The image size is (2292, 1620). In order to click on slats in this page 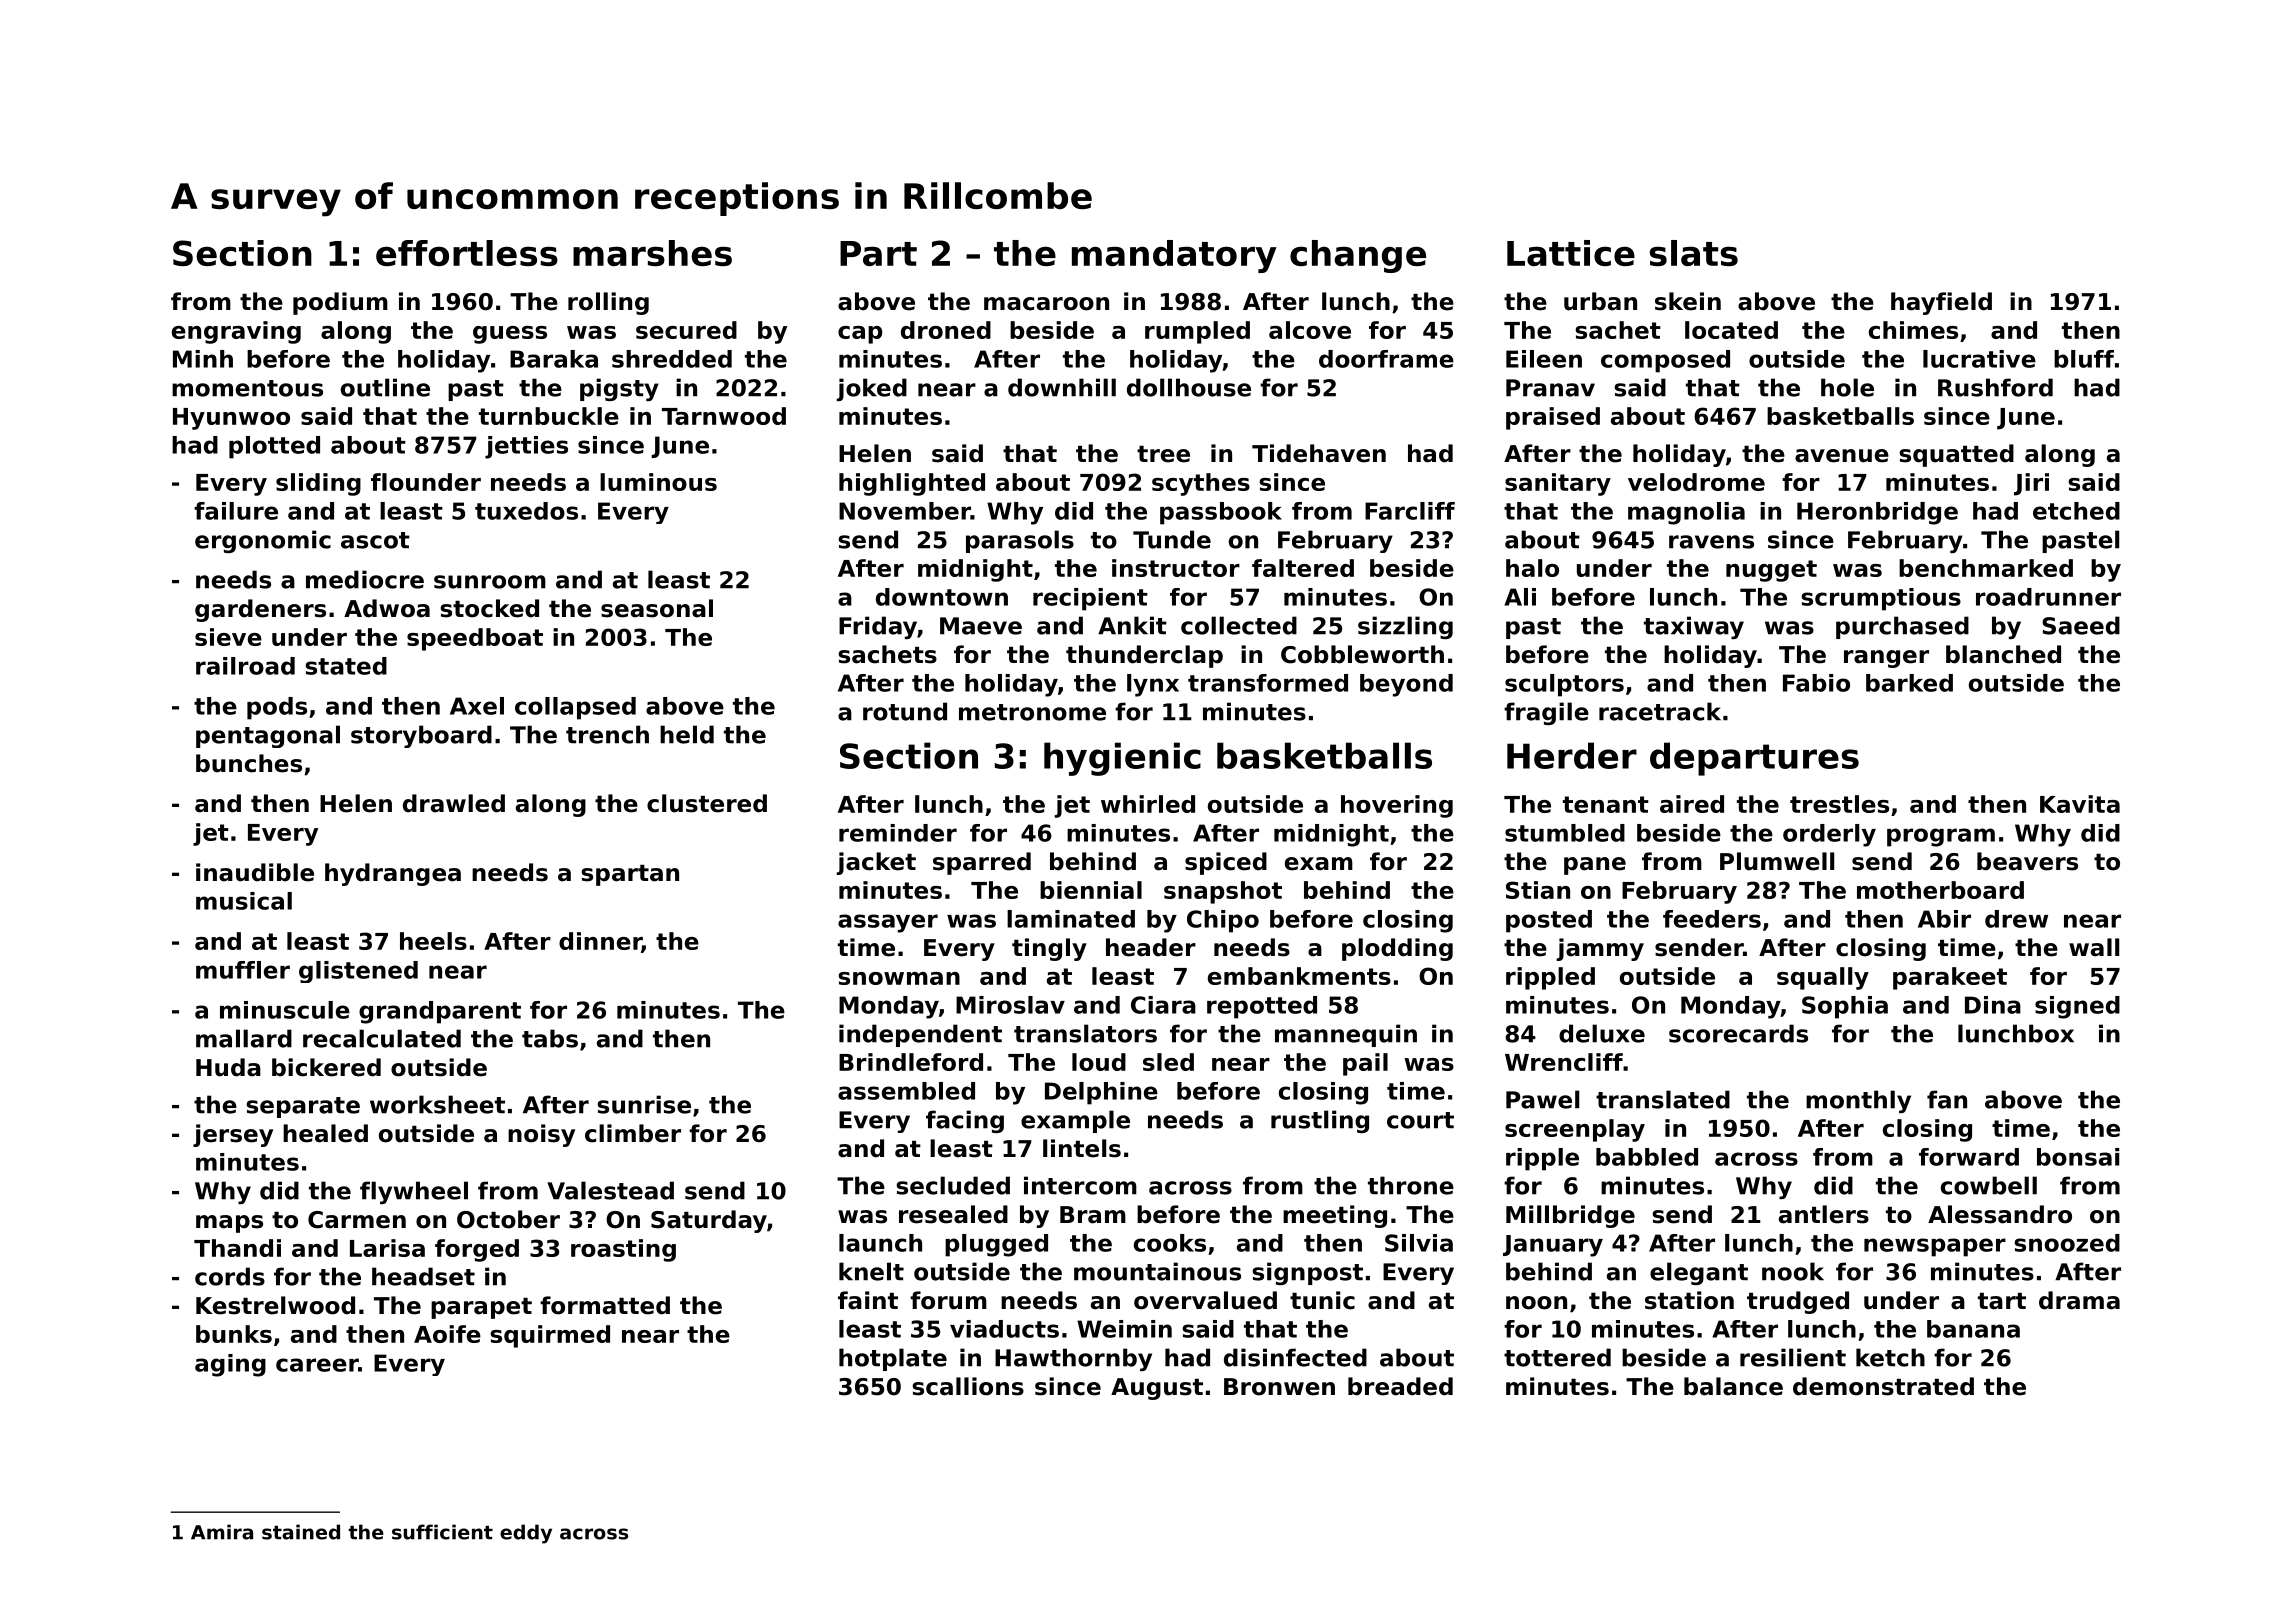, I will do `click(1694, 253)`.
